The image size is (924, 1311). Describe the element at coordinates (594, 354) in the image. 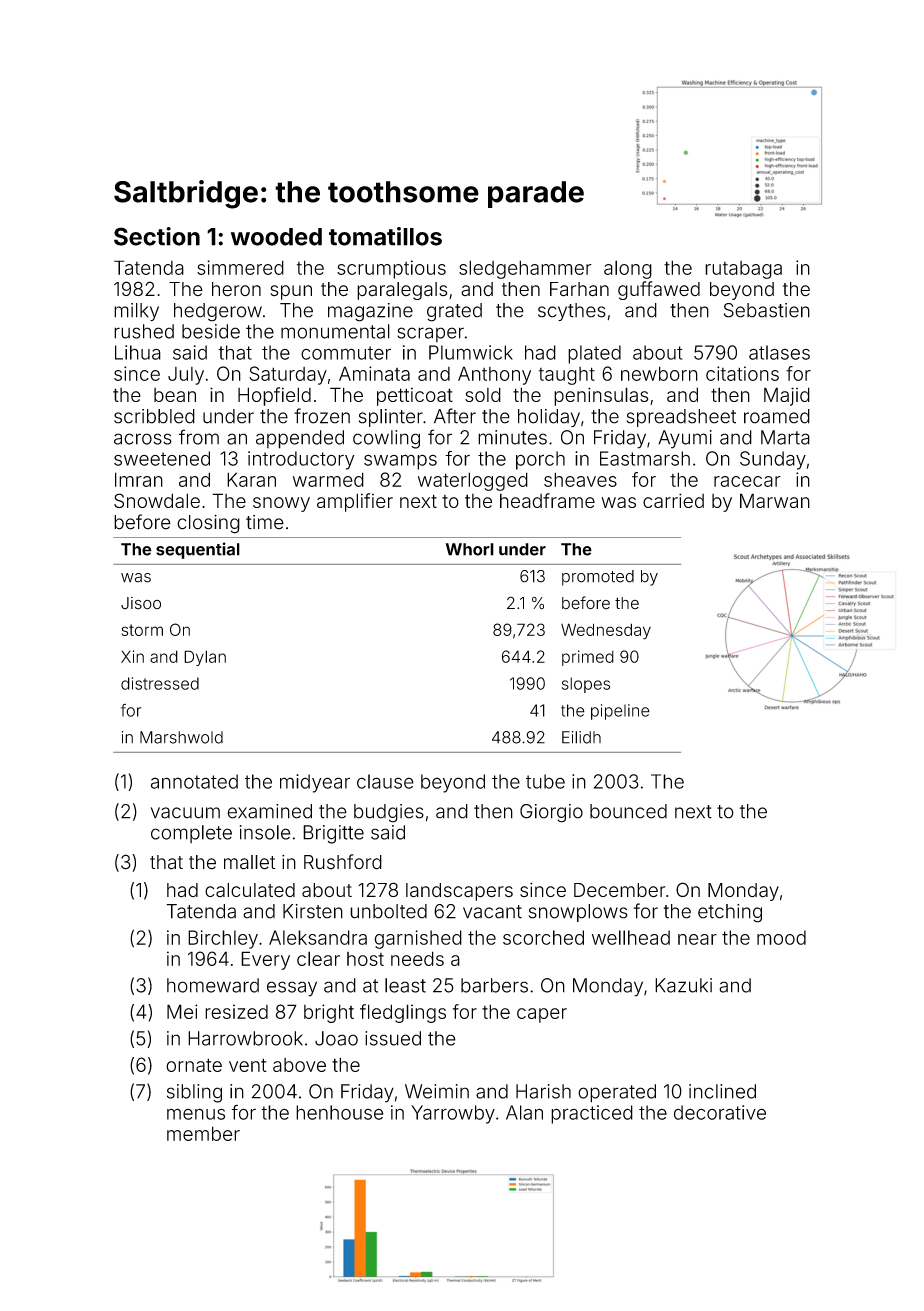

I see `plated` at that location.
